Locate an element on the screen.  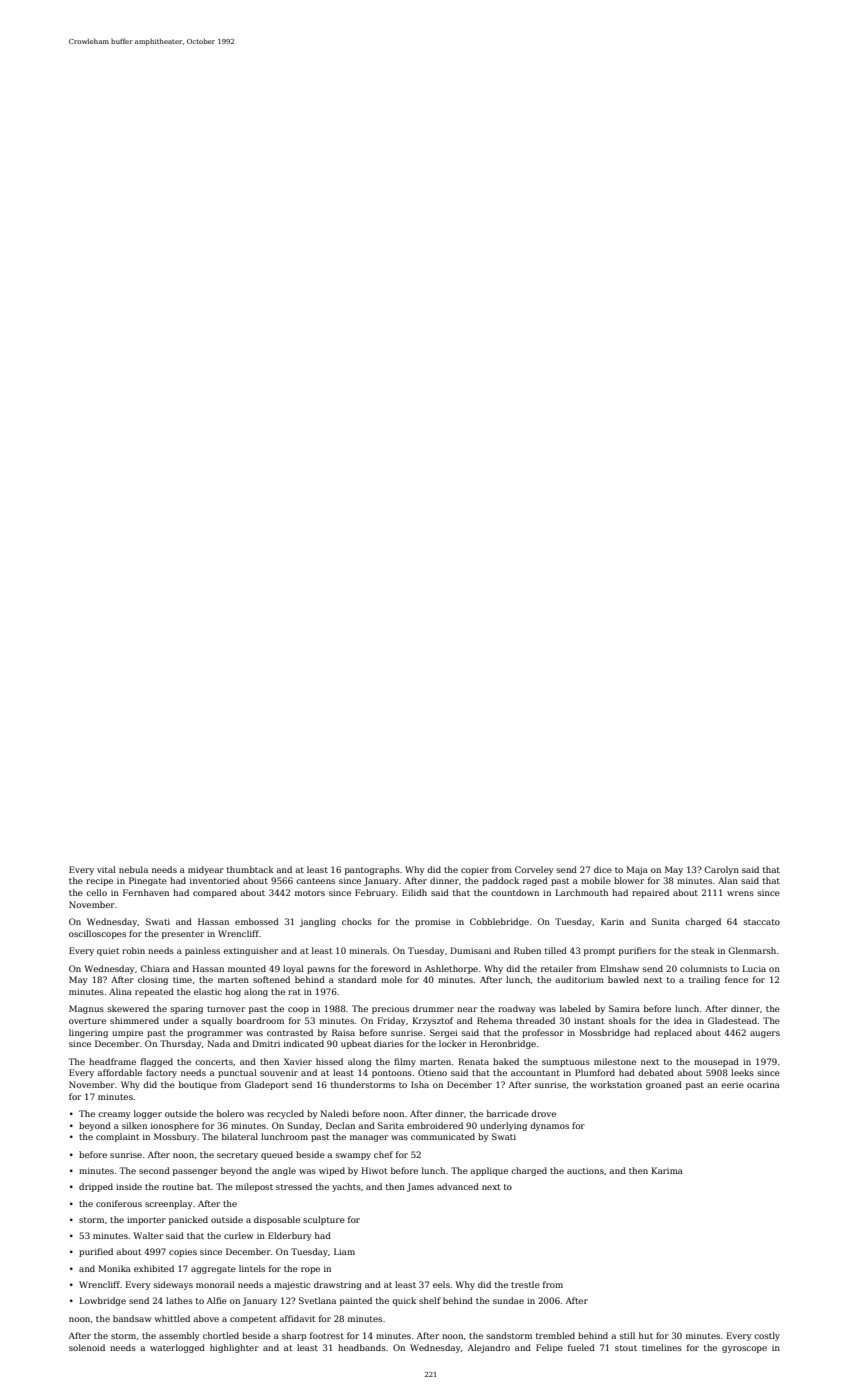
Eilidh is located at coordinates (414, 892).
